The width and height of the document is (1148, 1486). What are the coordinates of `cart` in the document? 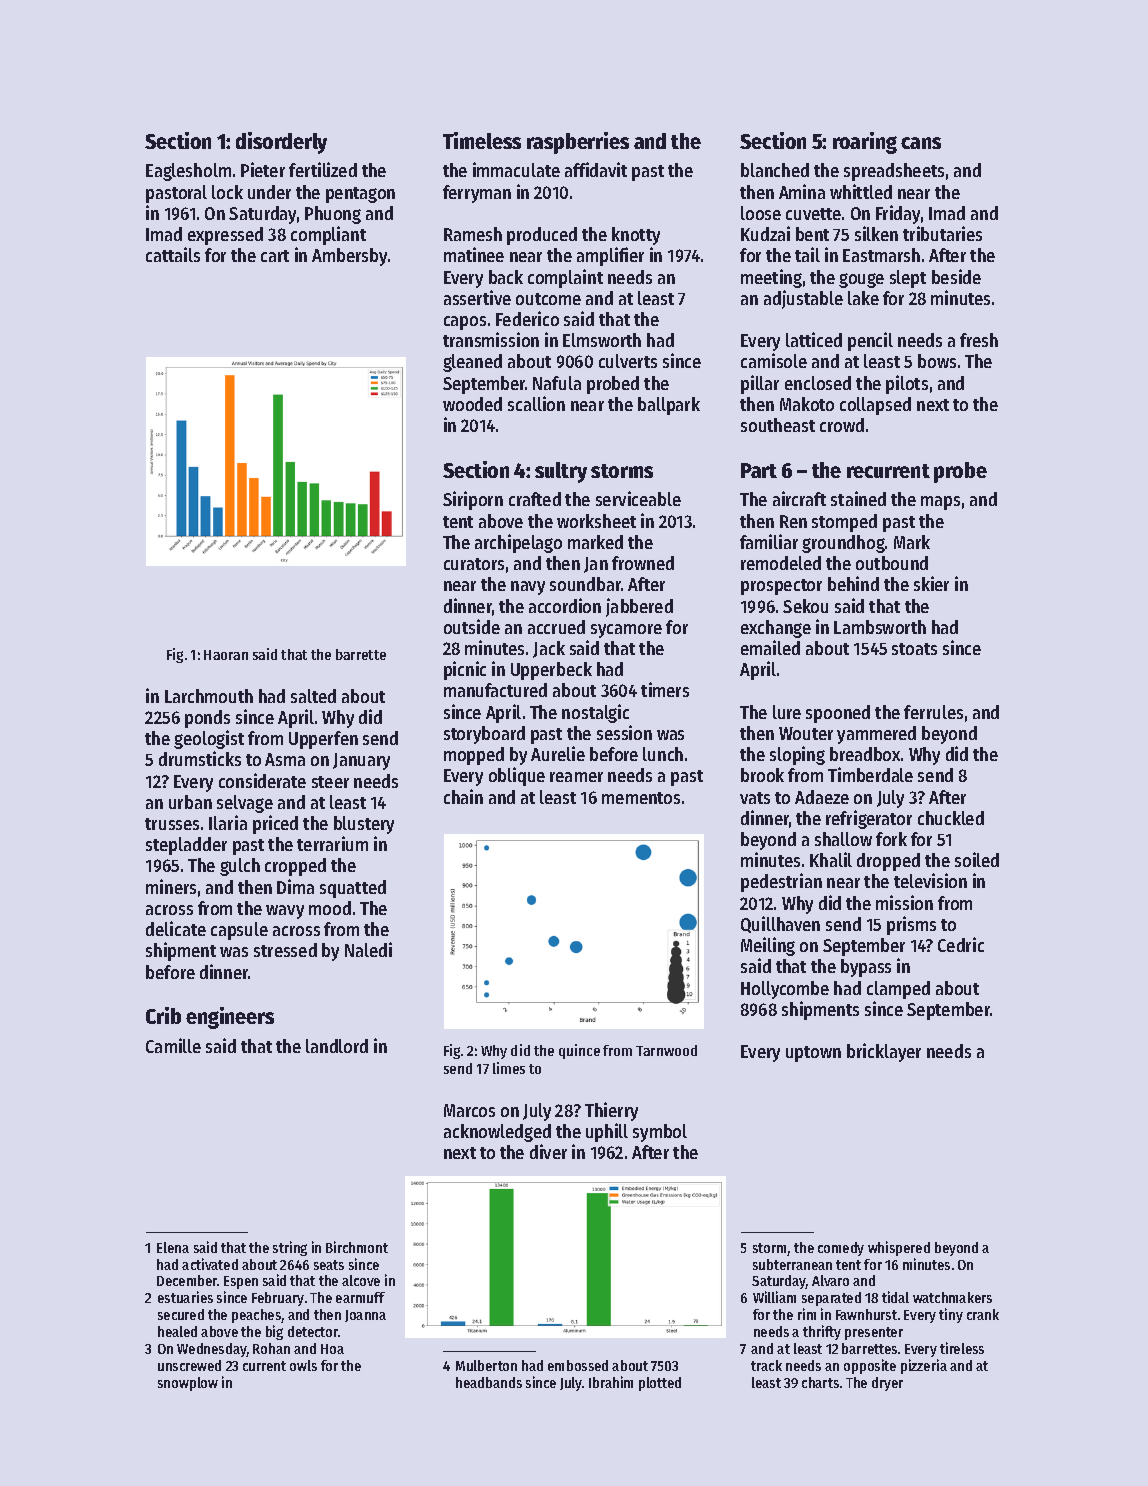 It's located at (275, 256).
